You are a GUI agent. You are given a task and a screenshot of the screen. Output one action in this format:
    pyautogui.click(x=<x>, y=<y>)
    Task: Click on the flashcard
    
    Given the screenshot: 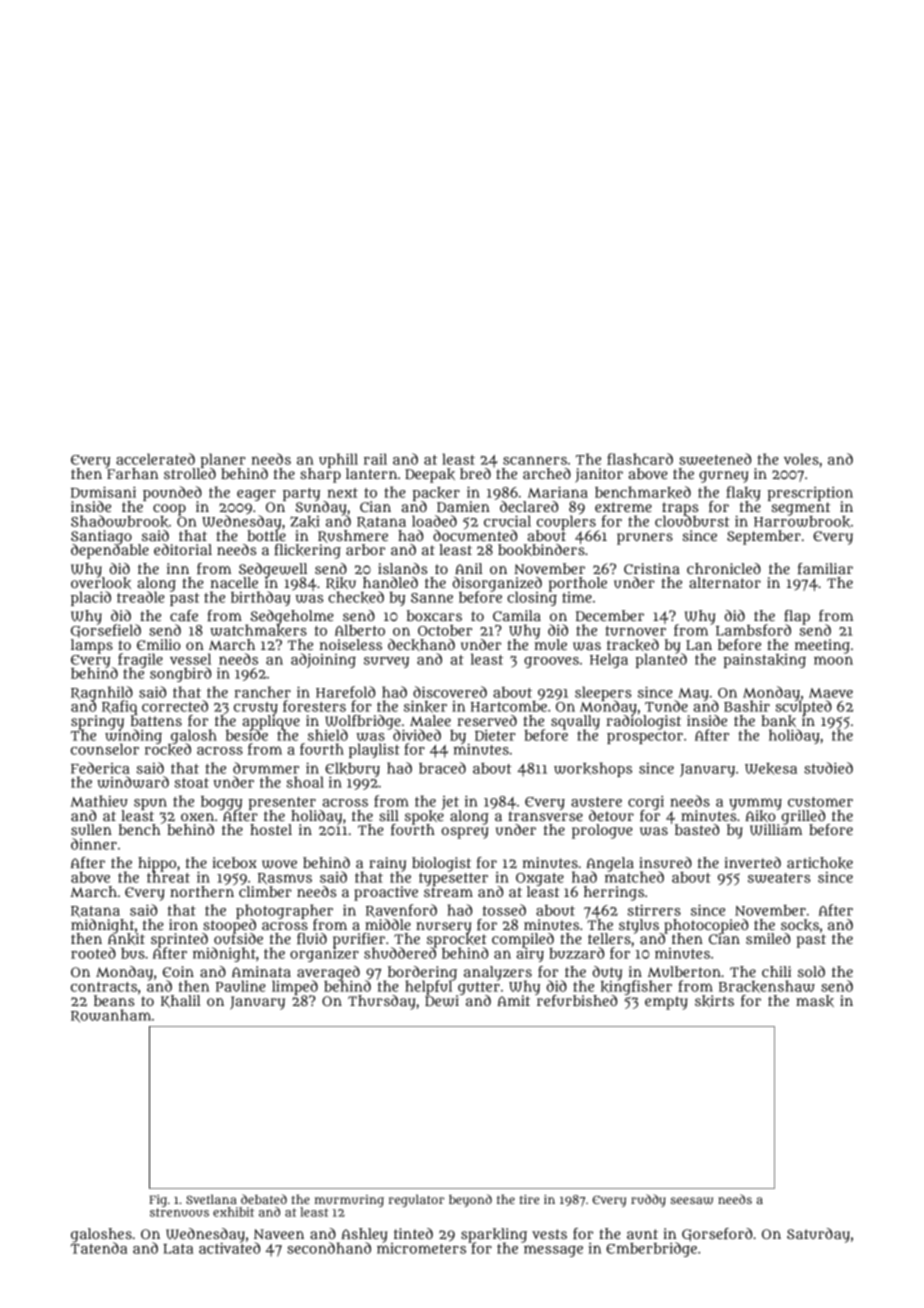 What is the action you would take?
    pyautogui.click(x=640, y=459)
